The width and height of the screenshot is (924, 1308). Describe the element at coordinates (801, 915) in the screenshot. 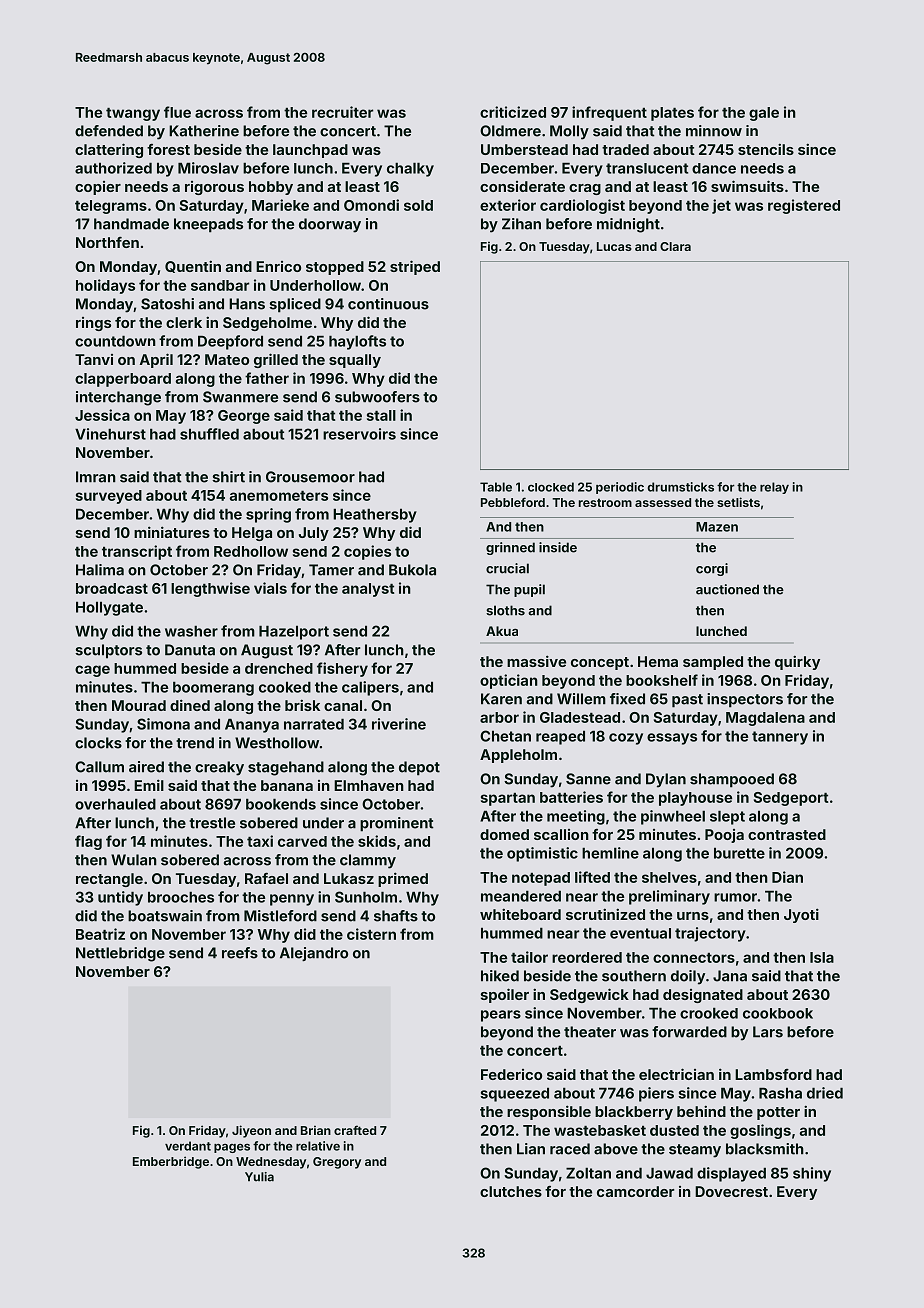

I see `Jyoti` at that location.
